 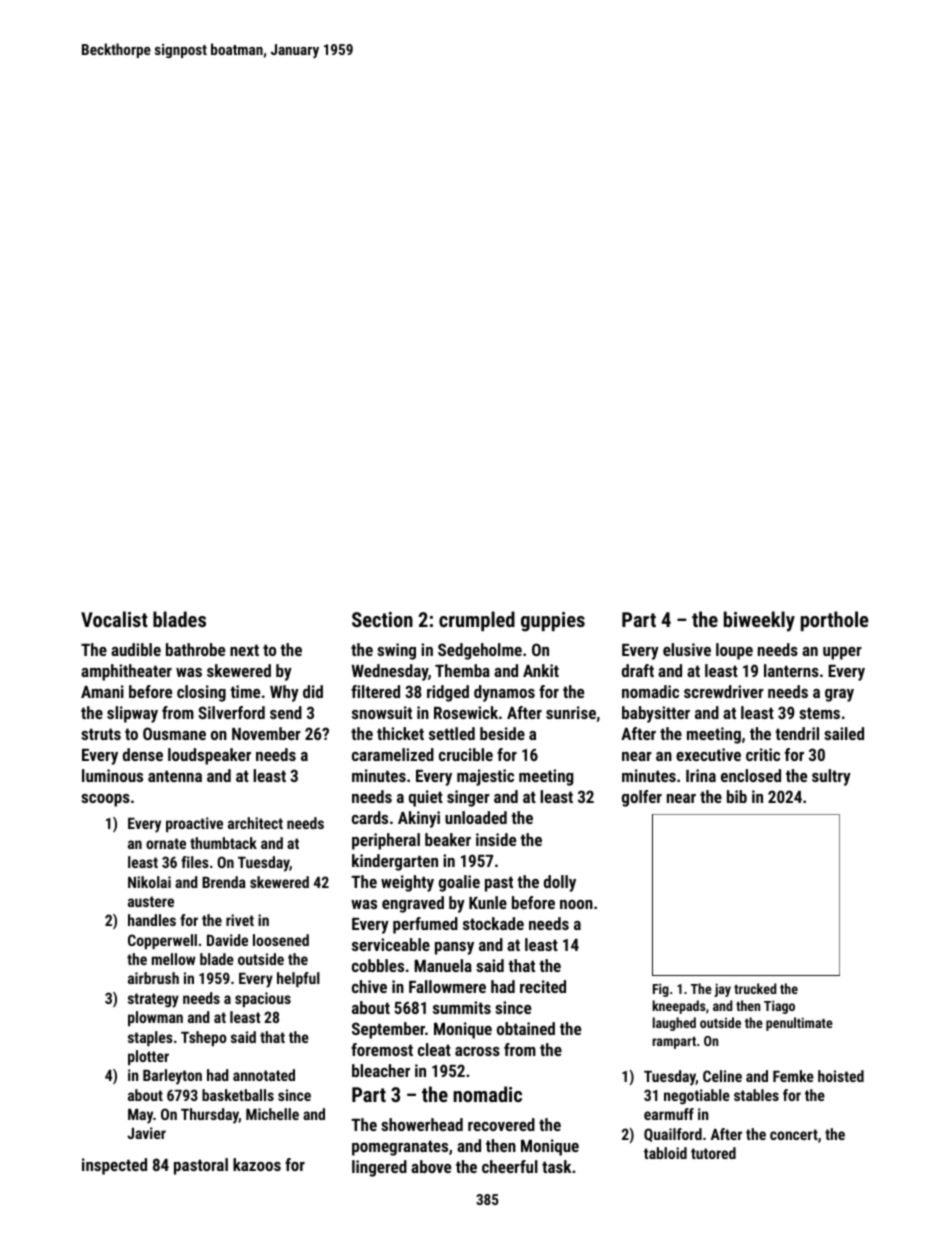 I want to click on kindergarten, so click(x=395, y=862).
